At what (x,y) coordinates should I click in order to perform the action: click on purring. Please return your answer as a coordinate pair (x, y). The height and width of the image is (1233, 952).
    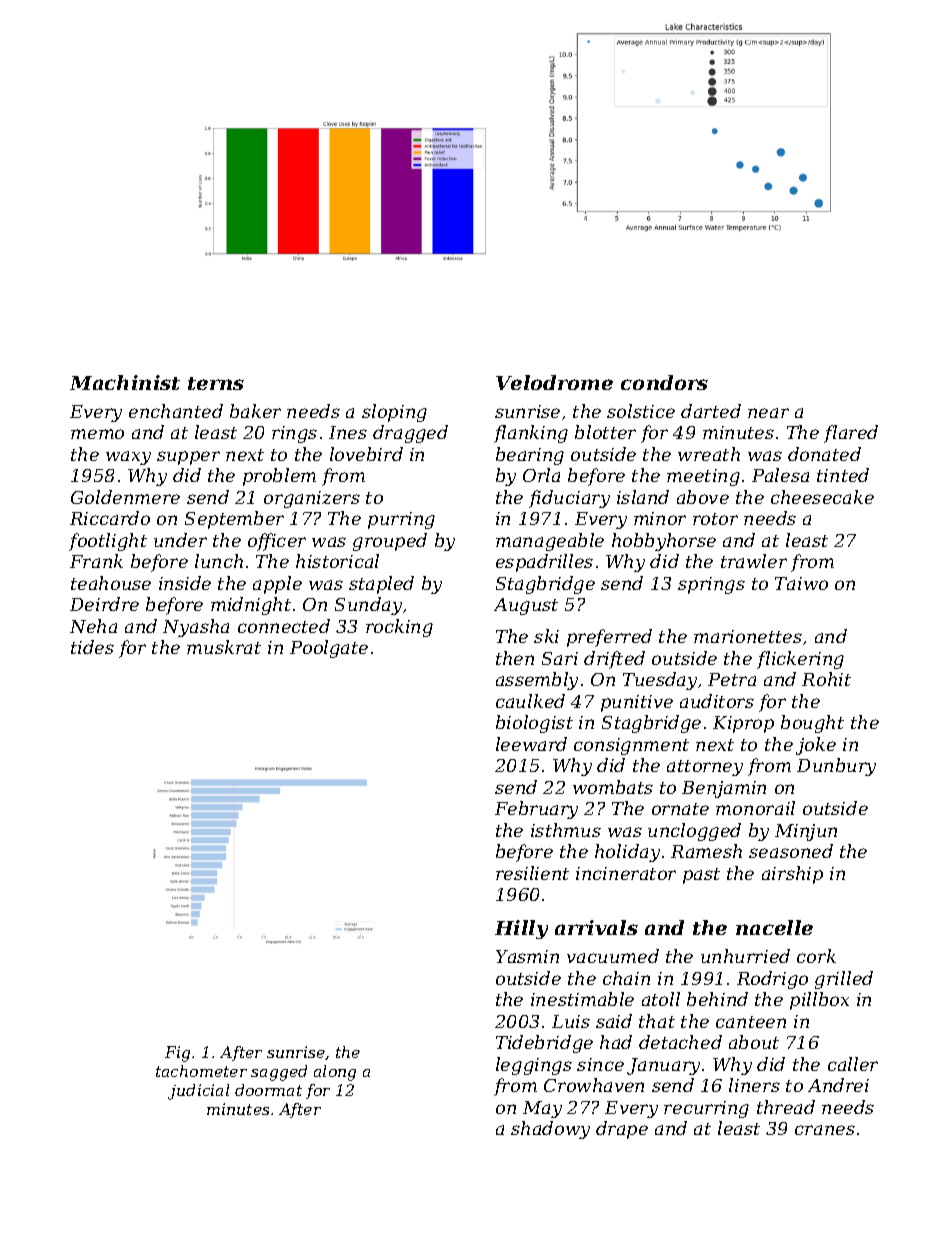
    Looking at the image, I should click on (401, 520).
